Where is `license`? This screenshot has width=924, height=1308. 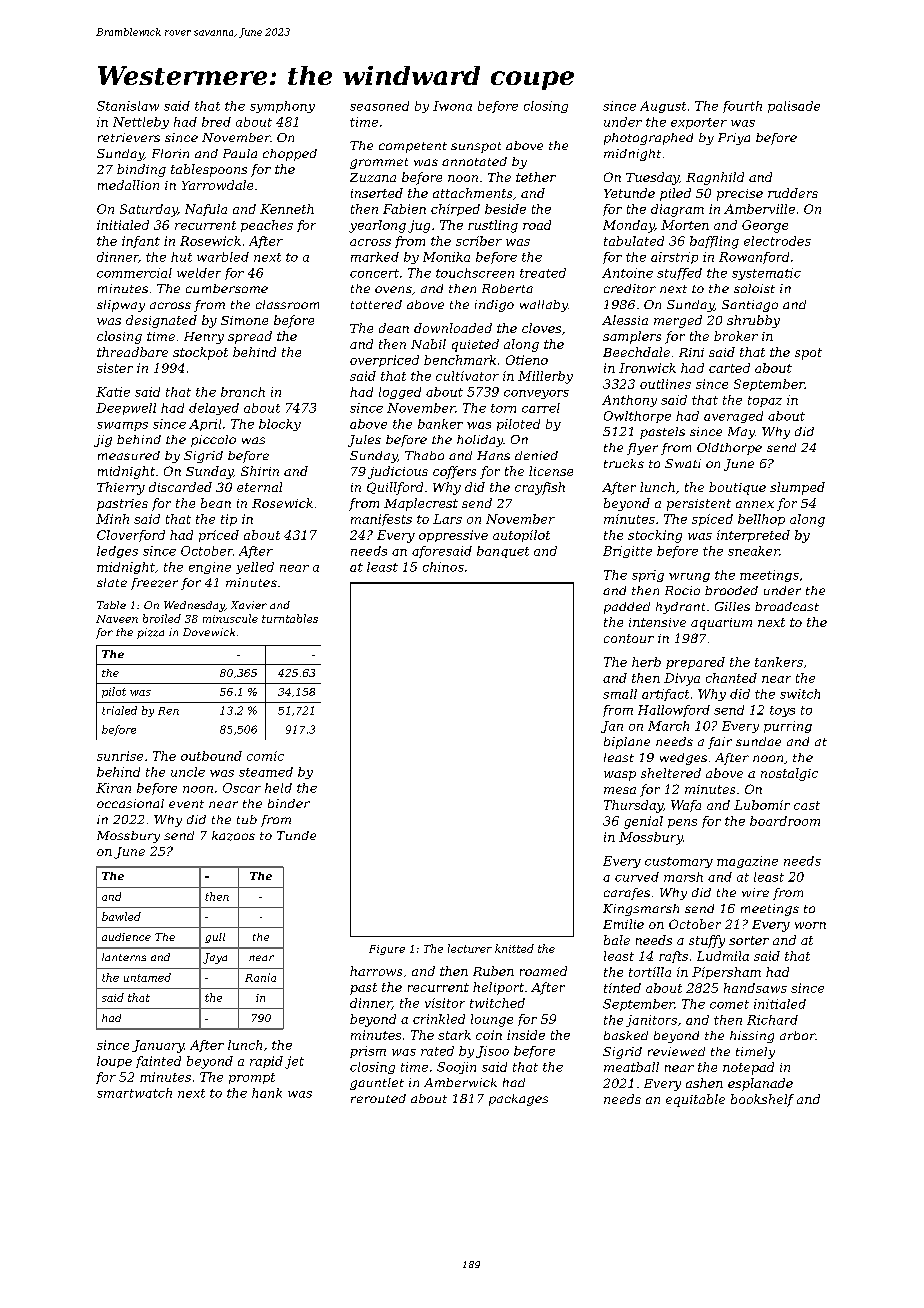
license is located at coordinates (551, 471).
